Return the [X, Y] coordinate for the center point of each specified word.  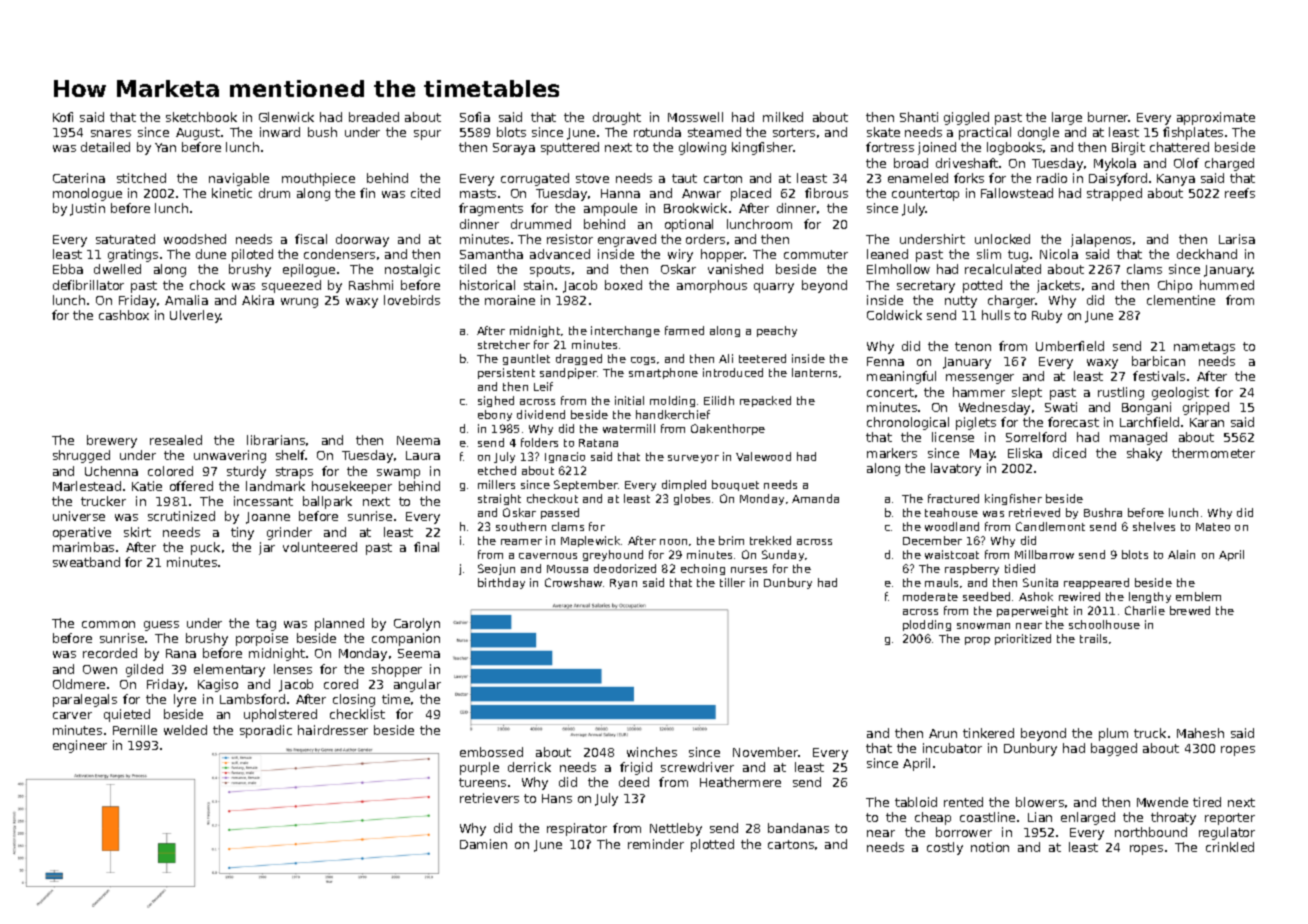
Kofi [63, 117]
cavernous [548, 556]
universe [79, 516]
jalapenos [1101, 240]
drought [617, 118]
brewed [1190, 610]
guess [161, 626]
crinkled [1230, 847]
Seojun [496, 569]
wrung [299, 303]
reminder [656, 844]
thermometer [1213, 453]
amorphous [712, 286]
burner [1108, 117]
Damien [483, 844]
